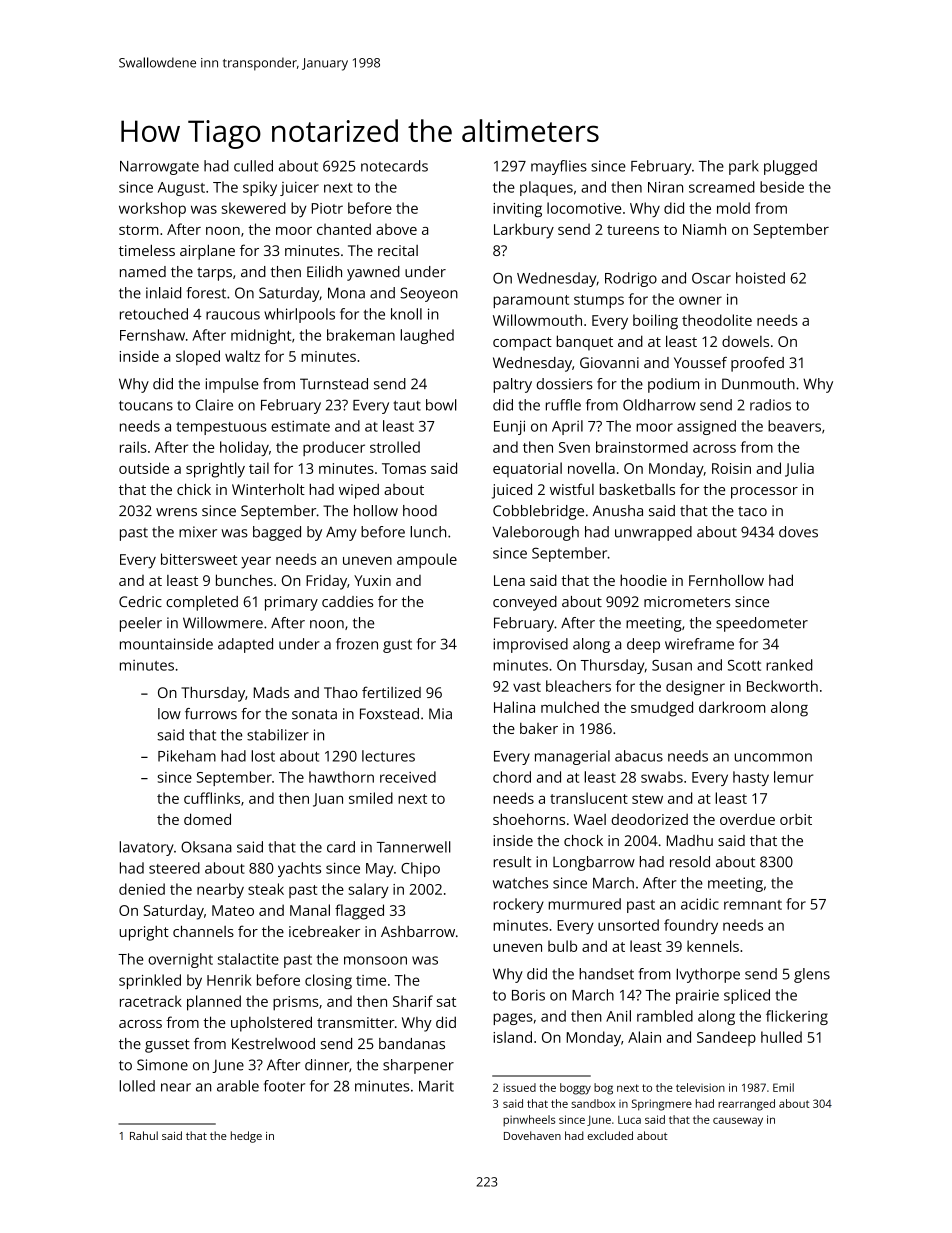  I want to click on Yuxin, so click(372, 580).
